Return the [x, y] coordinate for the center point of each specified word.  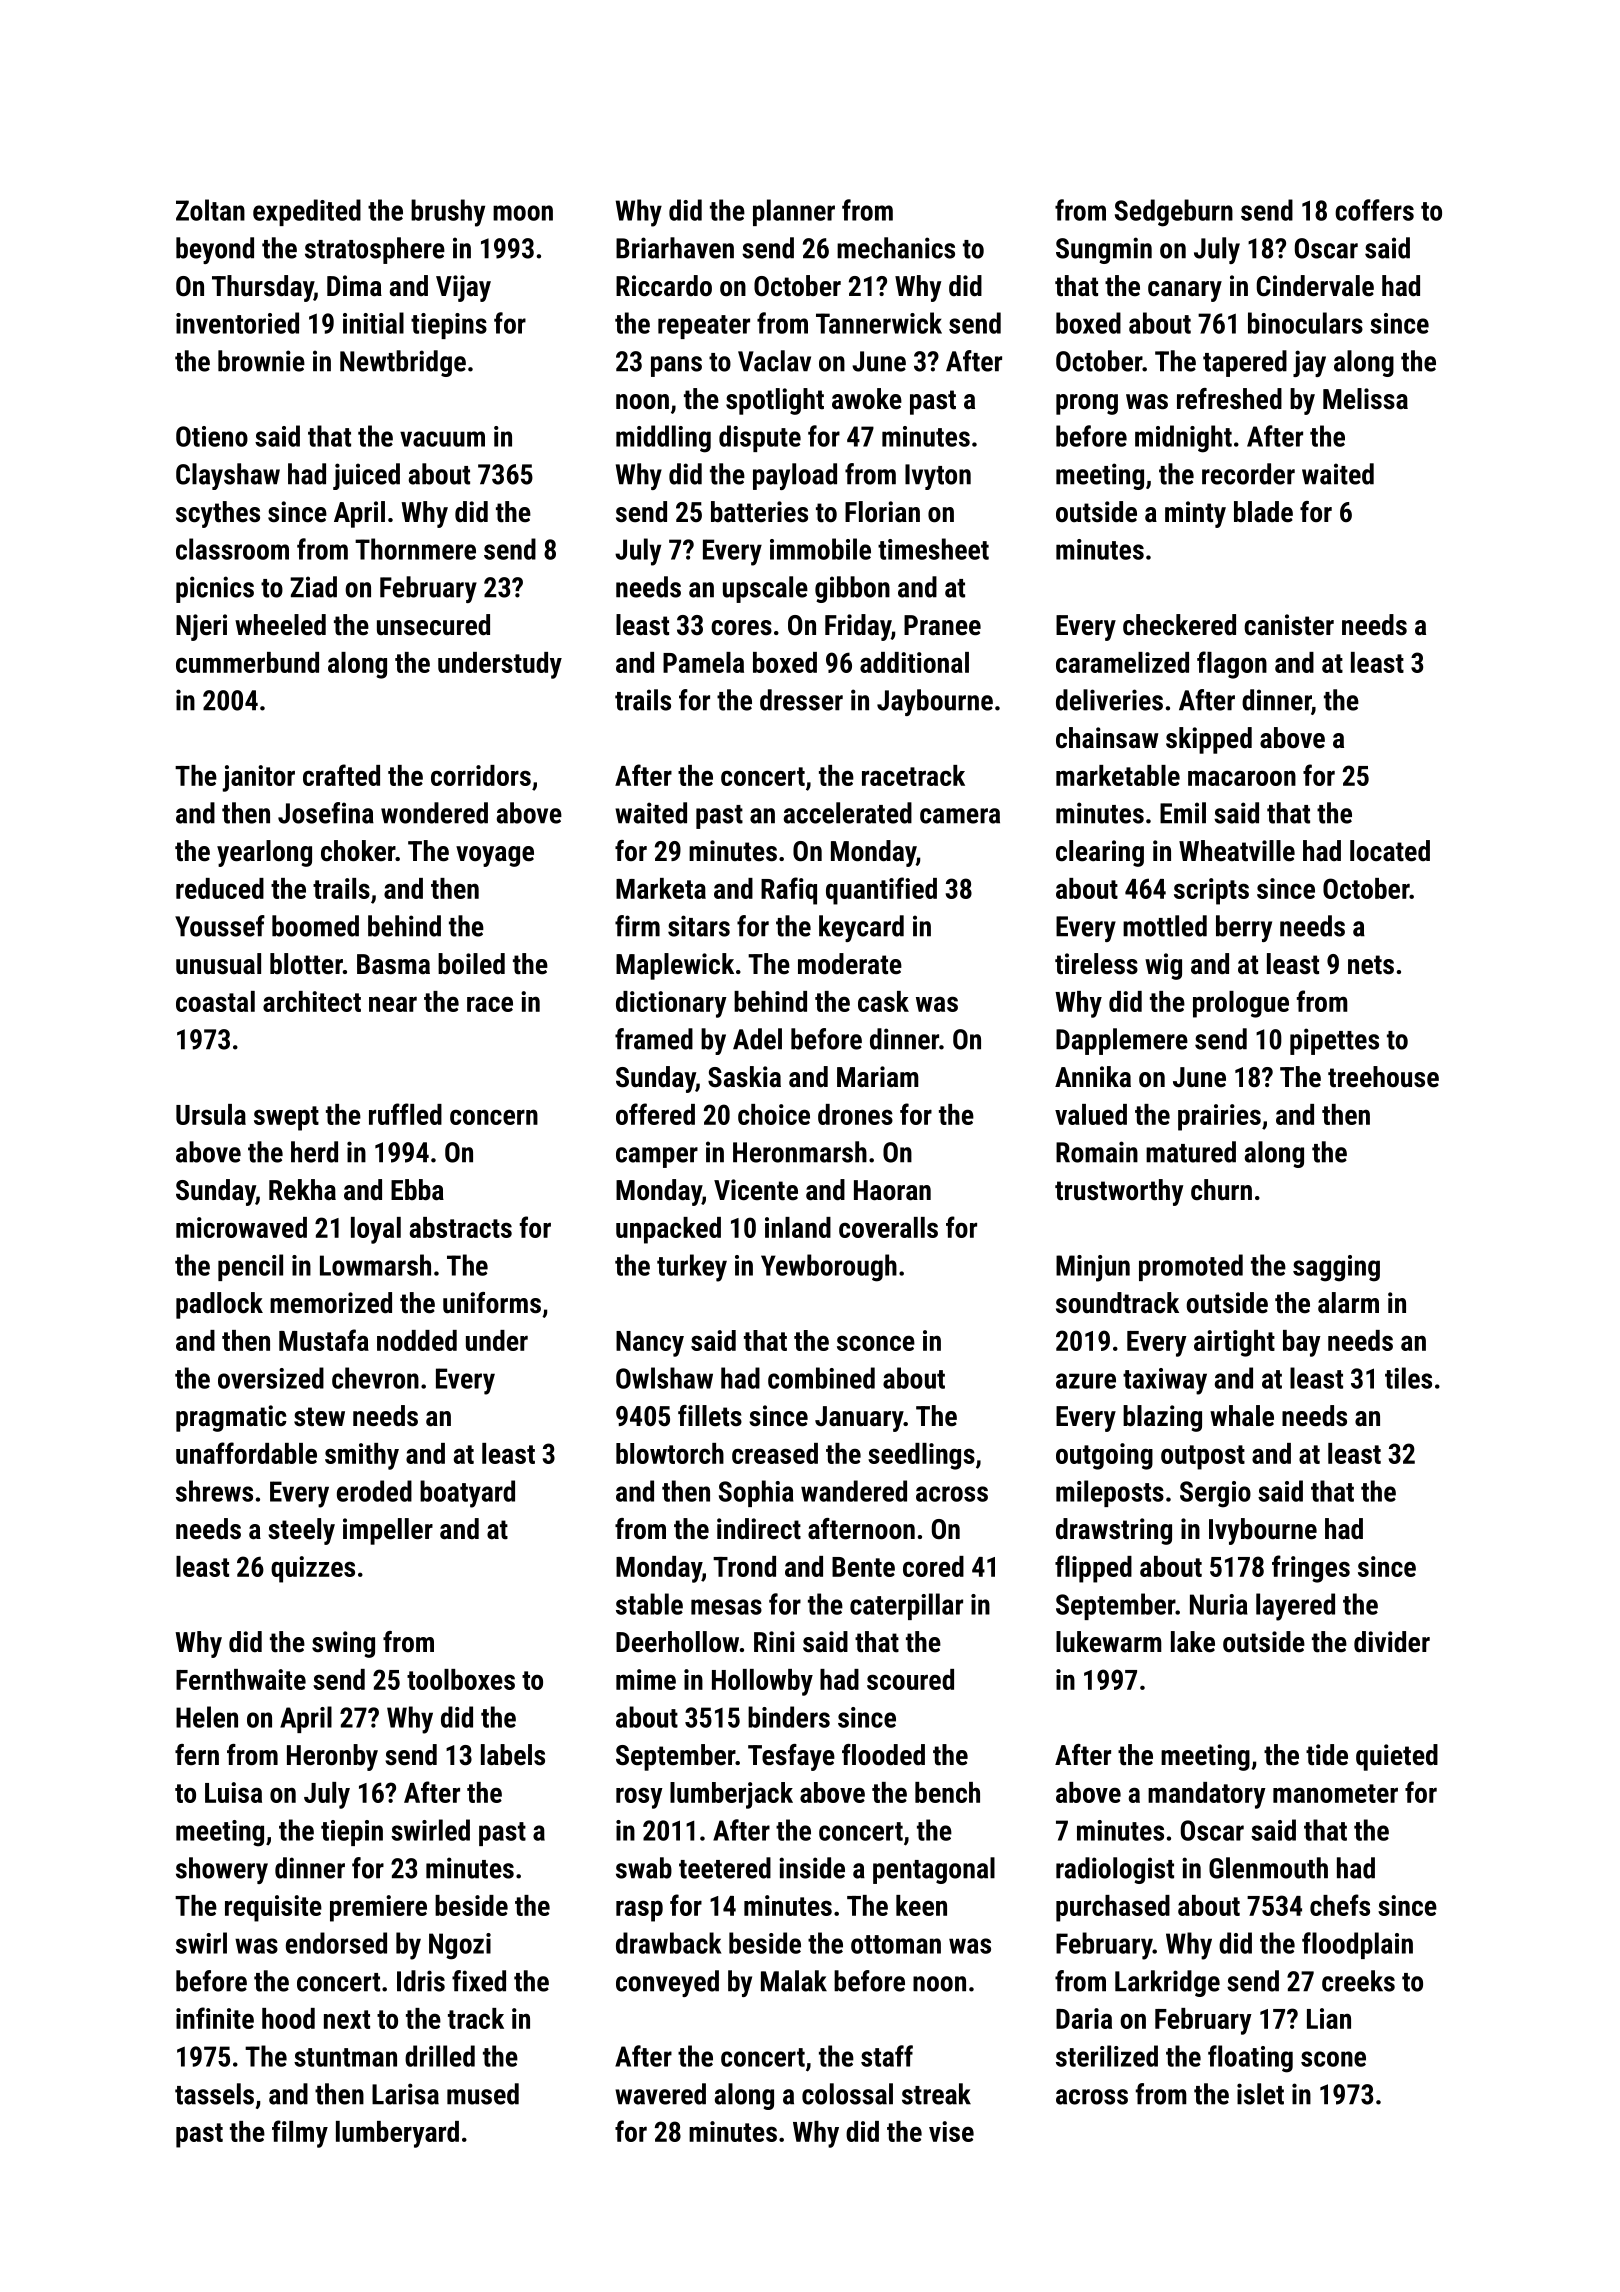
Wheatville [1237, 851]
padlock [219, 1305]
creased [775, 1453]
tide [1327, 1755]
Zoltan [210, 210]
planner [794, 212]
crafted [341, 775]
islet [1260, 2094]
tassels [214, 2094]
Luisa [233, 1792]
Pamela [703, 662]
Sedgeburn [1174, 213]
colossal [847, 2094]
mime [646, 1679]
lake [1193, 1642]
